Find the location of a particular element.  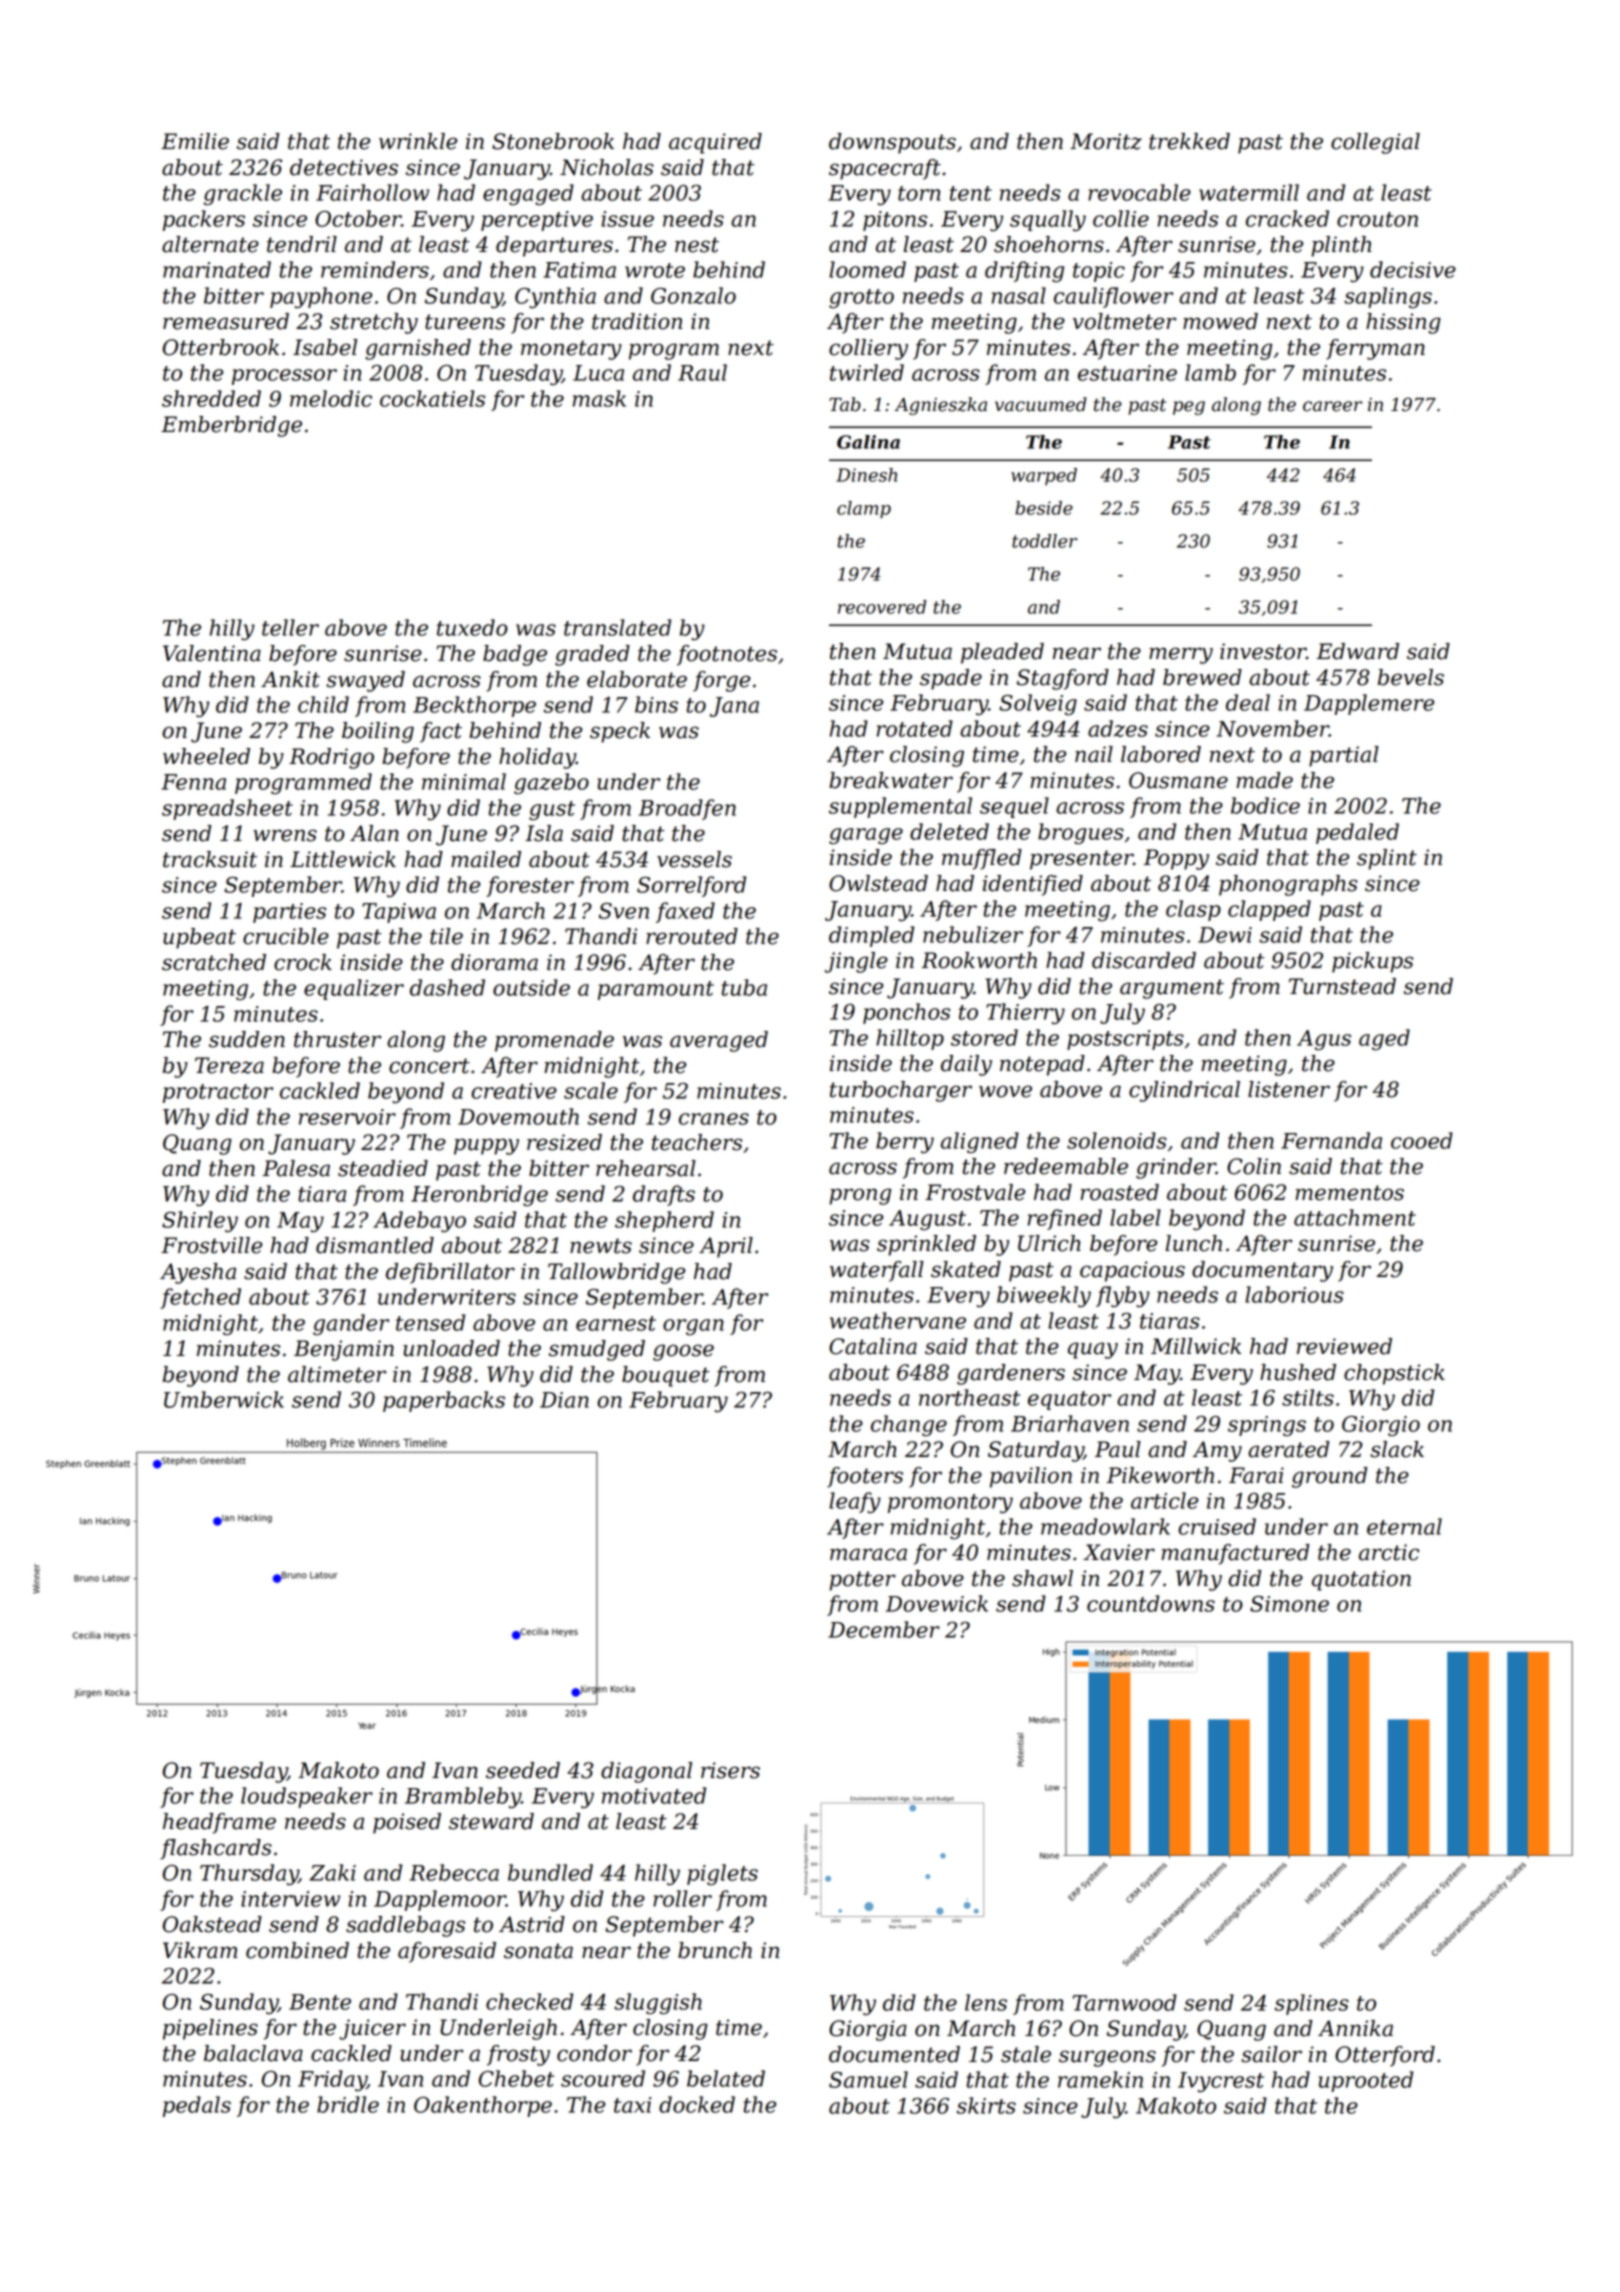

melodic is located at coordinates (331, 398).
